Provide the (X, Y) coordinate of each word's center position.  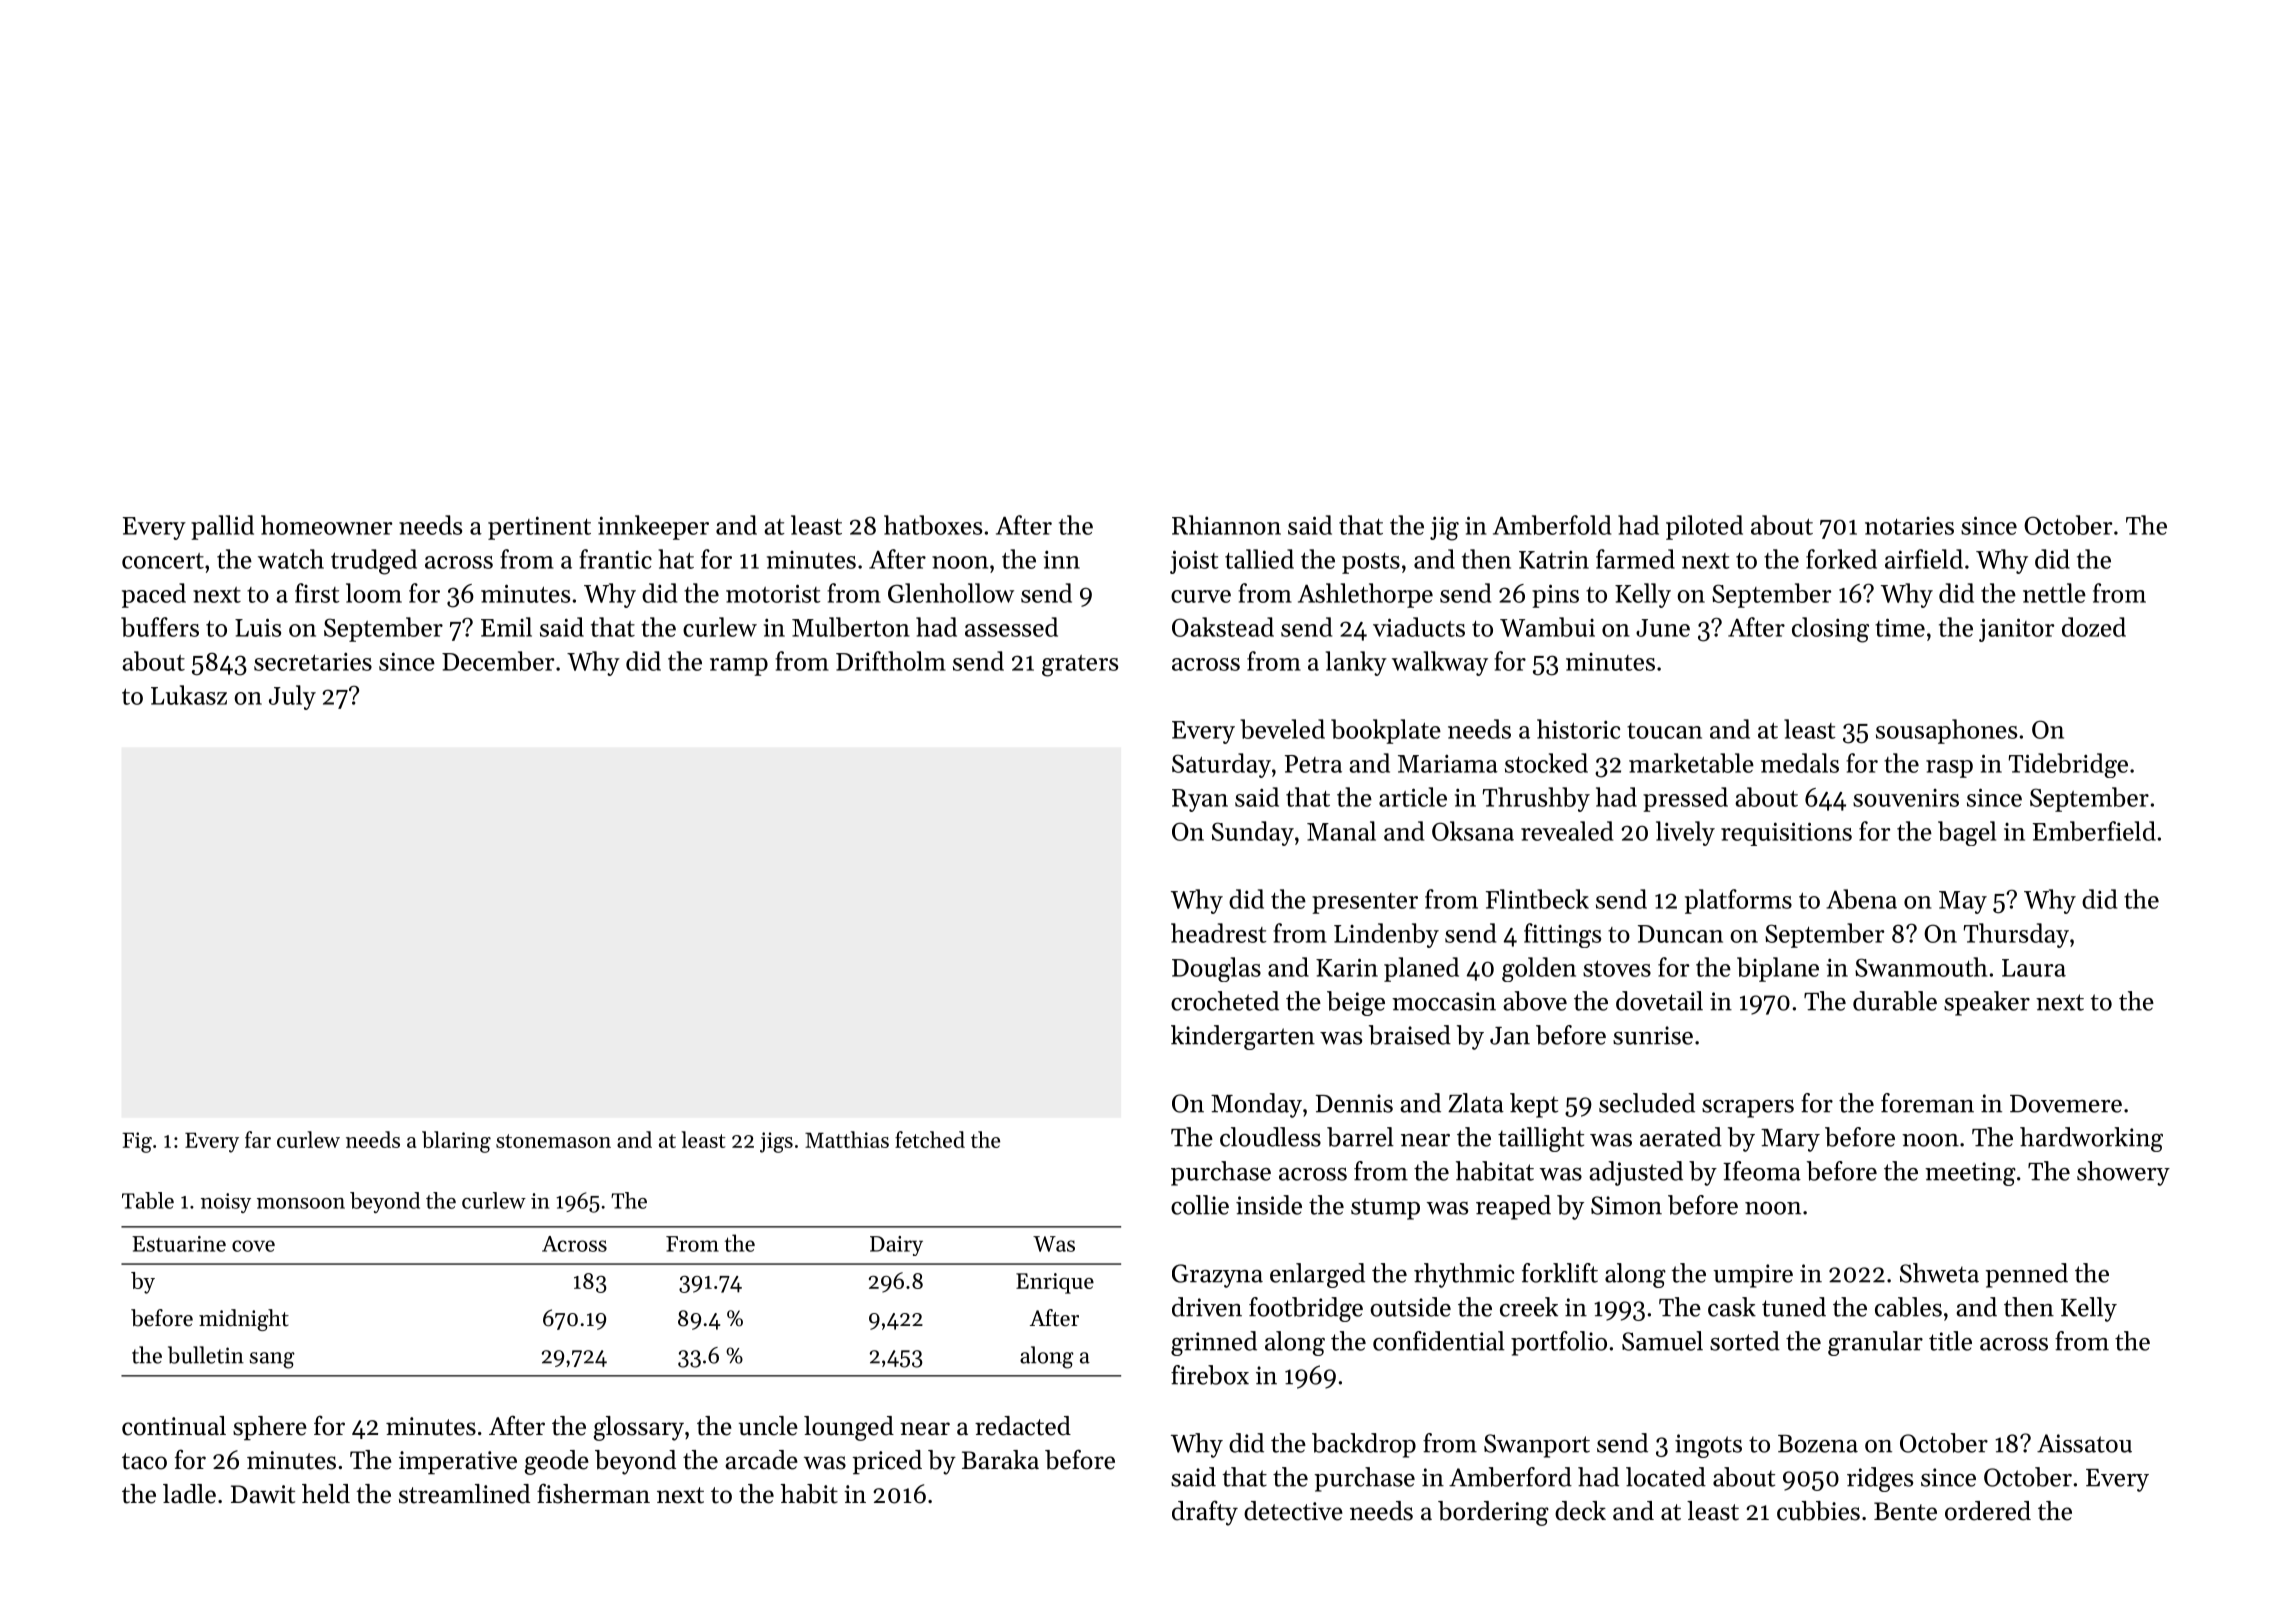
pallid (222, 527)
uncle (768, 1426)
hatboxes (933, 525)
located (1666, 1477)
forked (1841, 559)
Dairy (896, 1246)
